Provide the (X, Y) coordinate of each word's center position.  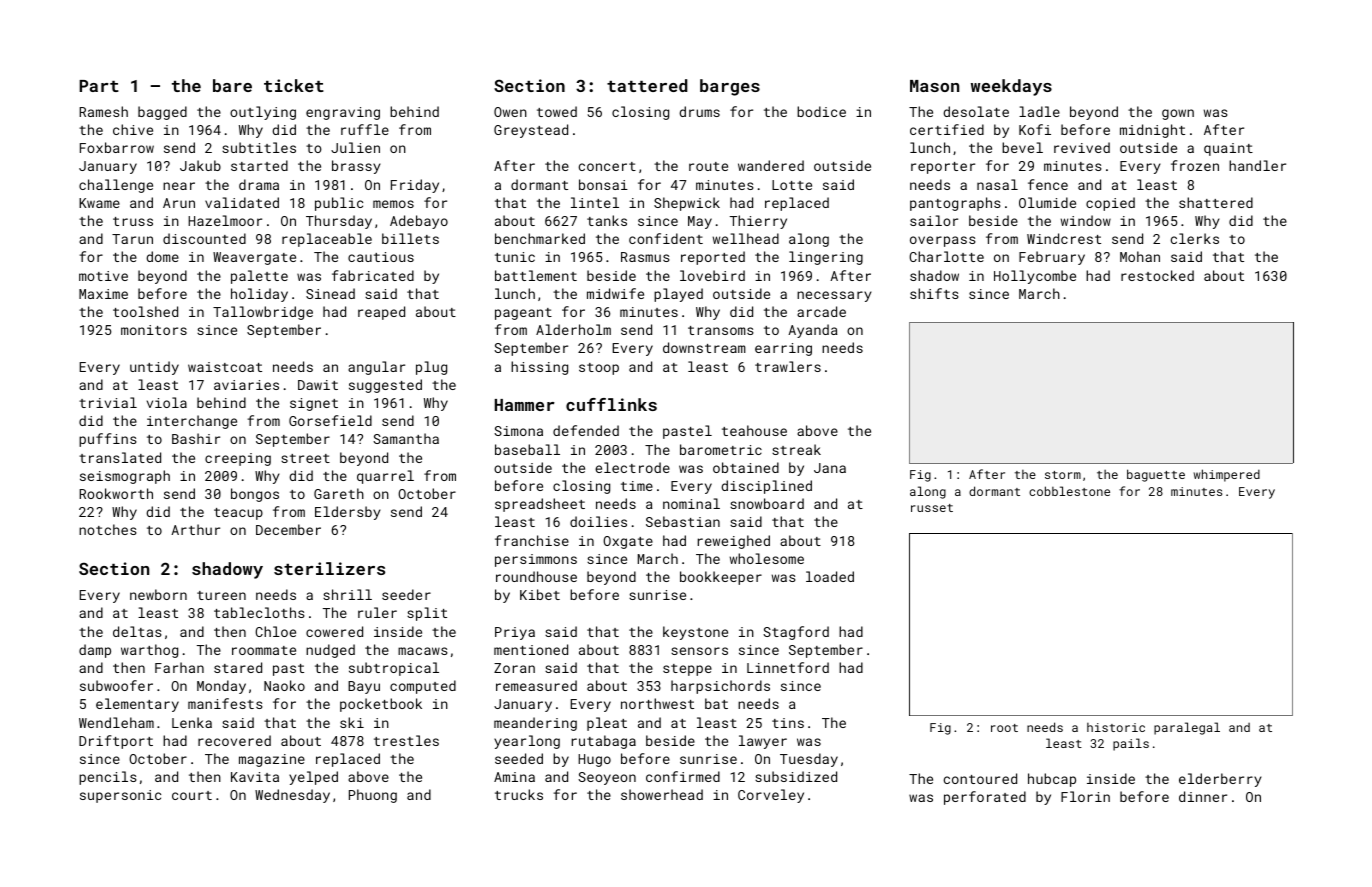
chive (133, 129)
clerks (1195, 238)
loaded (830, 576)
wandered (771, 165)
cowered (334, 631)
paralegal (1187, 728)
